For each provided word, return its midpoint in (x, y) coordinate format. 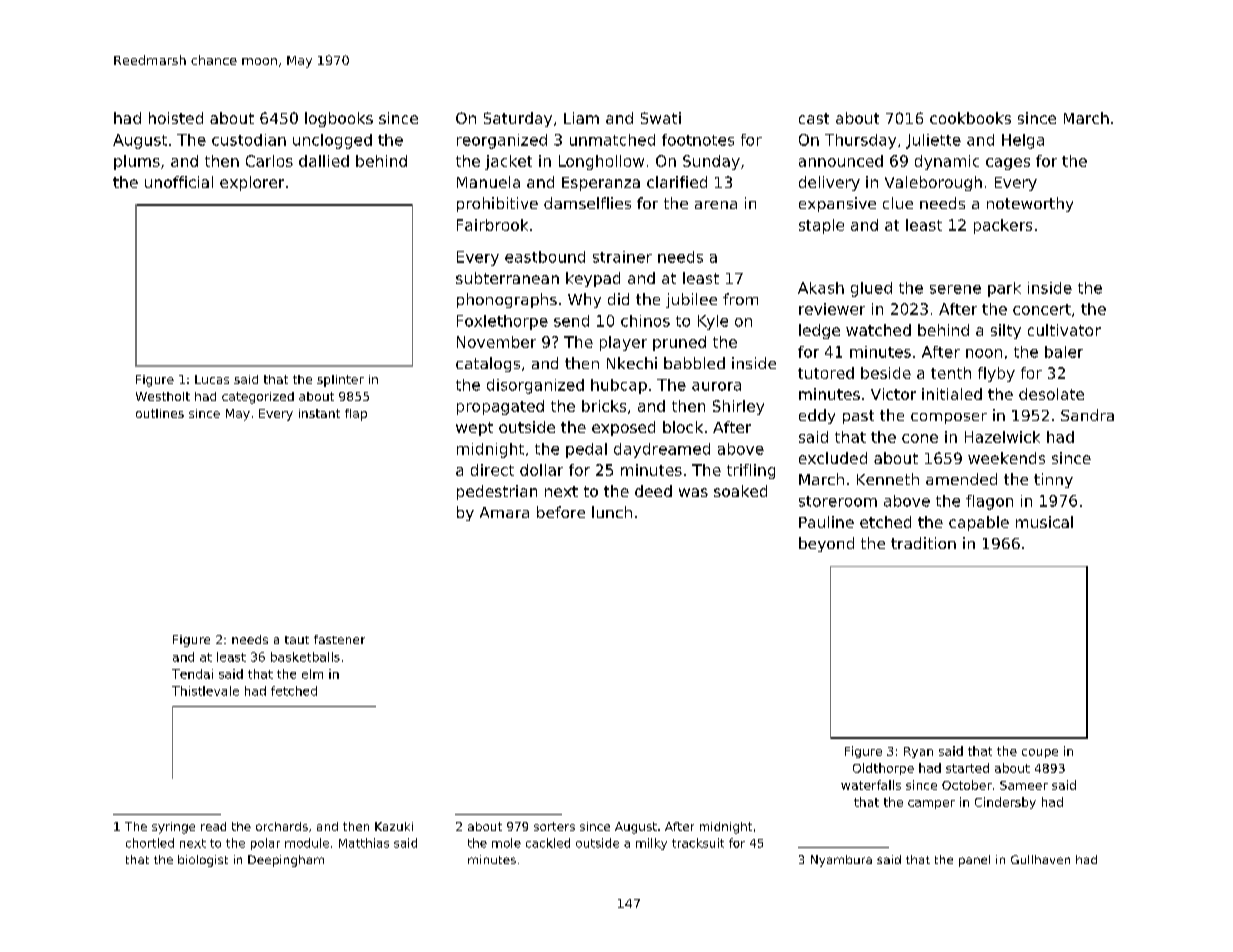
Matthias (364, 843)
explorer (252, 183)
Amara (504, 512)
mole (506, 843)
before (561, 512)
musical (1044, 522)
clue (898, 203)
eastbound (545, 257)
